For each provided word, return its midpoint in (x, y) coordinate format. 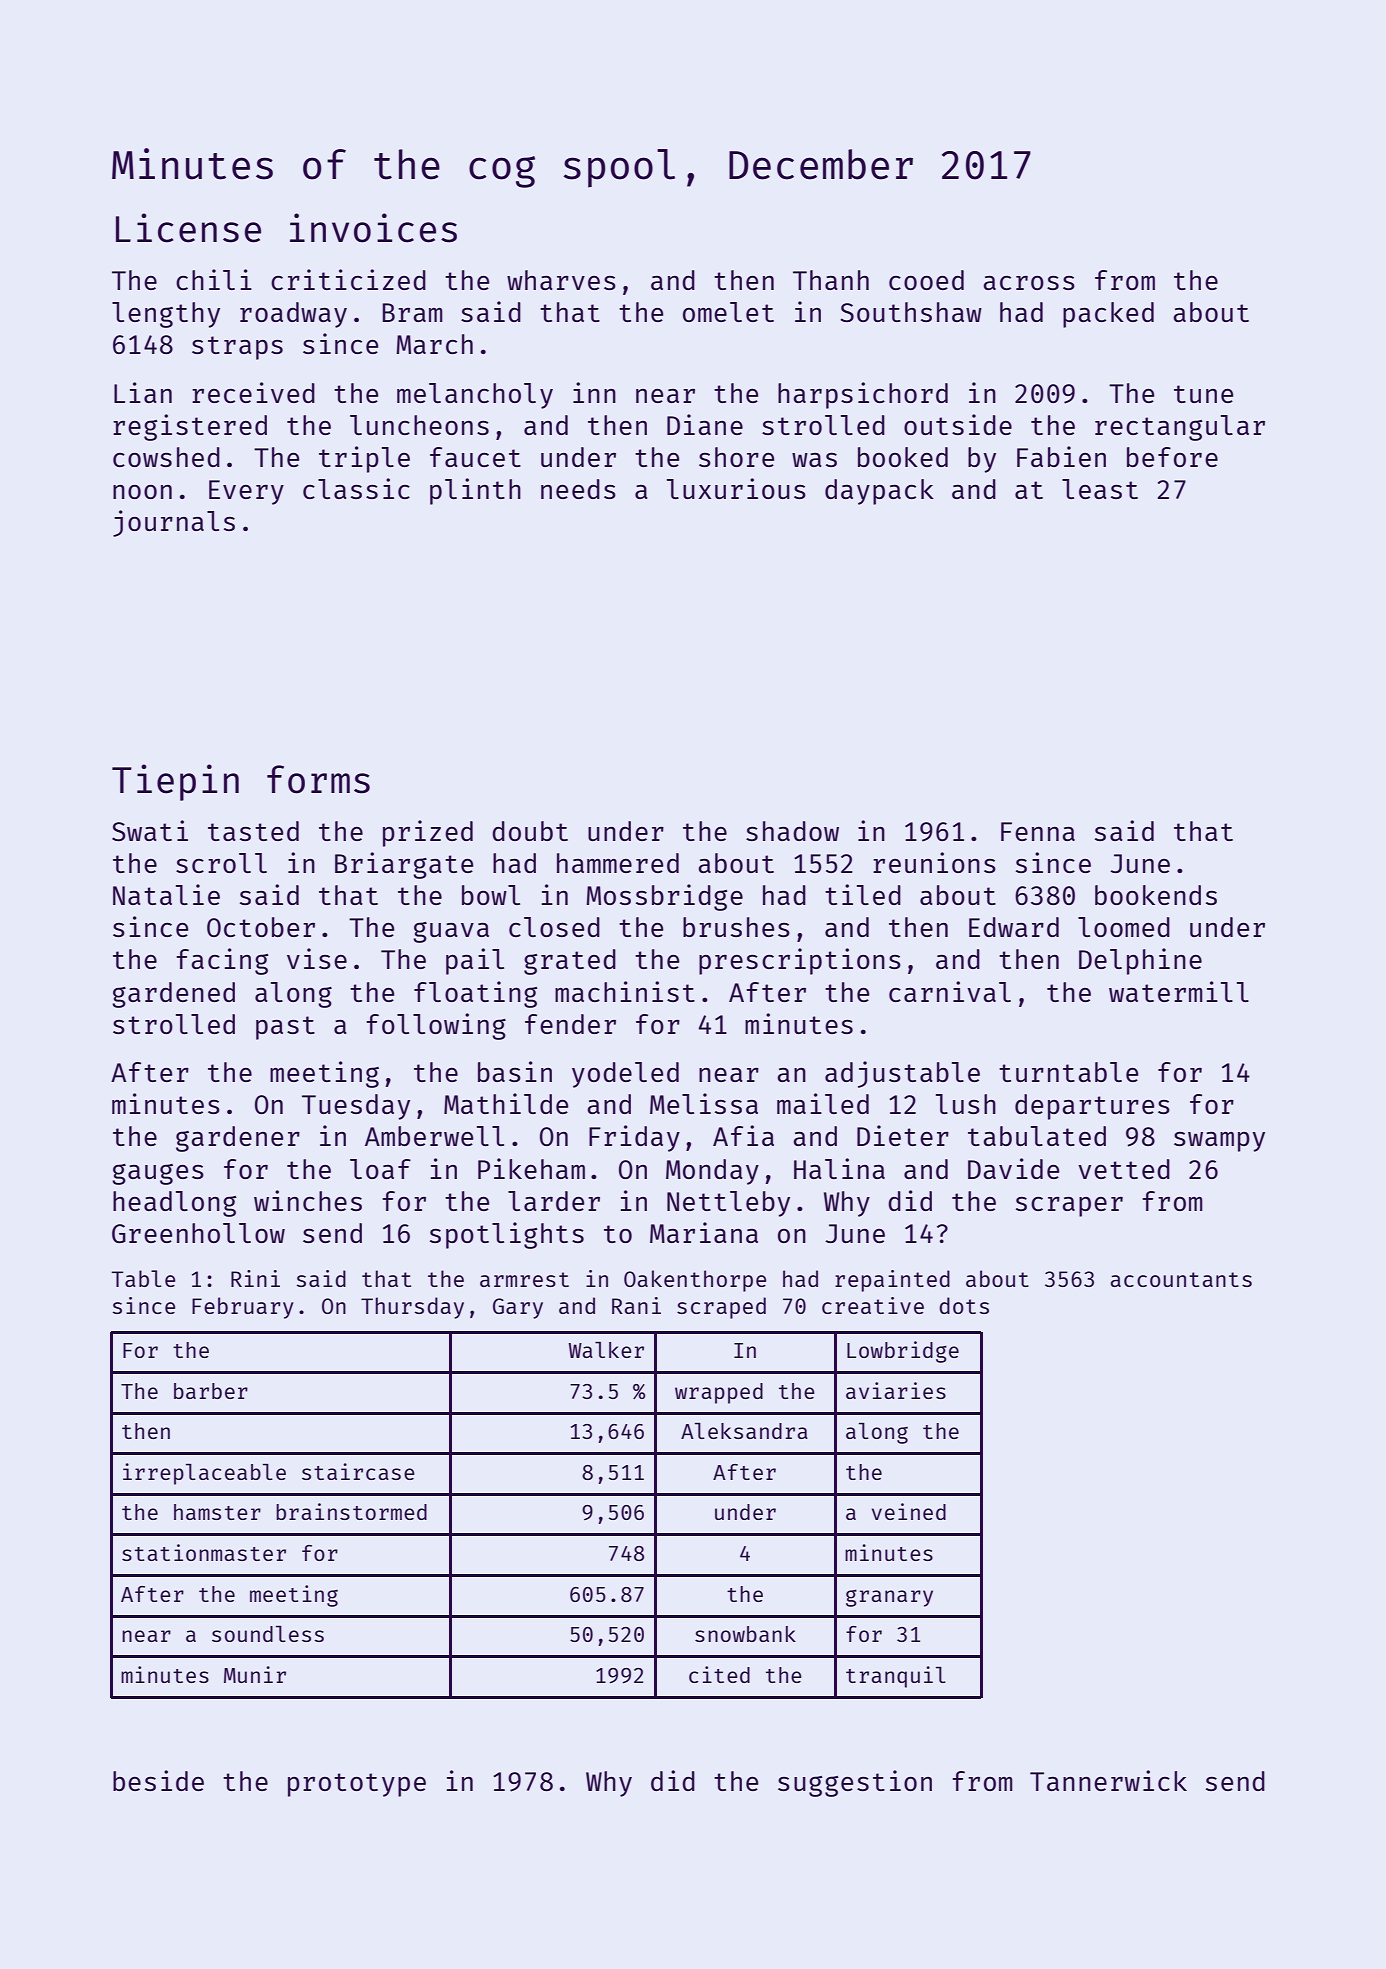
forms (318, 779)
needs (578, 489)
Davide (1013, 1168)
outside (958, 424)
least (1100, 489)
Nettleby (728, 1204)
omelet (728, 312)
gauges (158, 1174)
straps (237, 348)
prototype (357, 1785)
